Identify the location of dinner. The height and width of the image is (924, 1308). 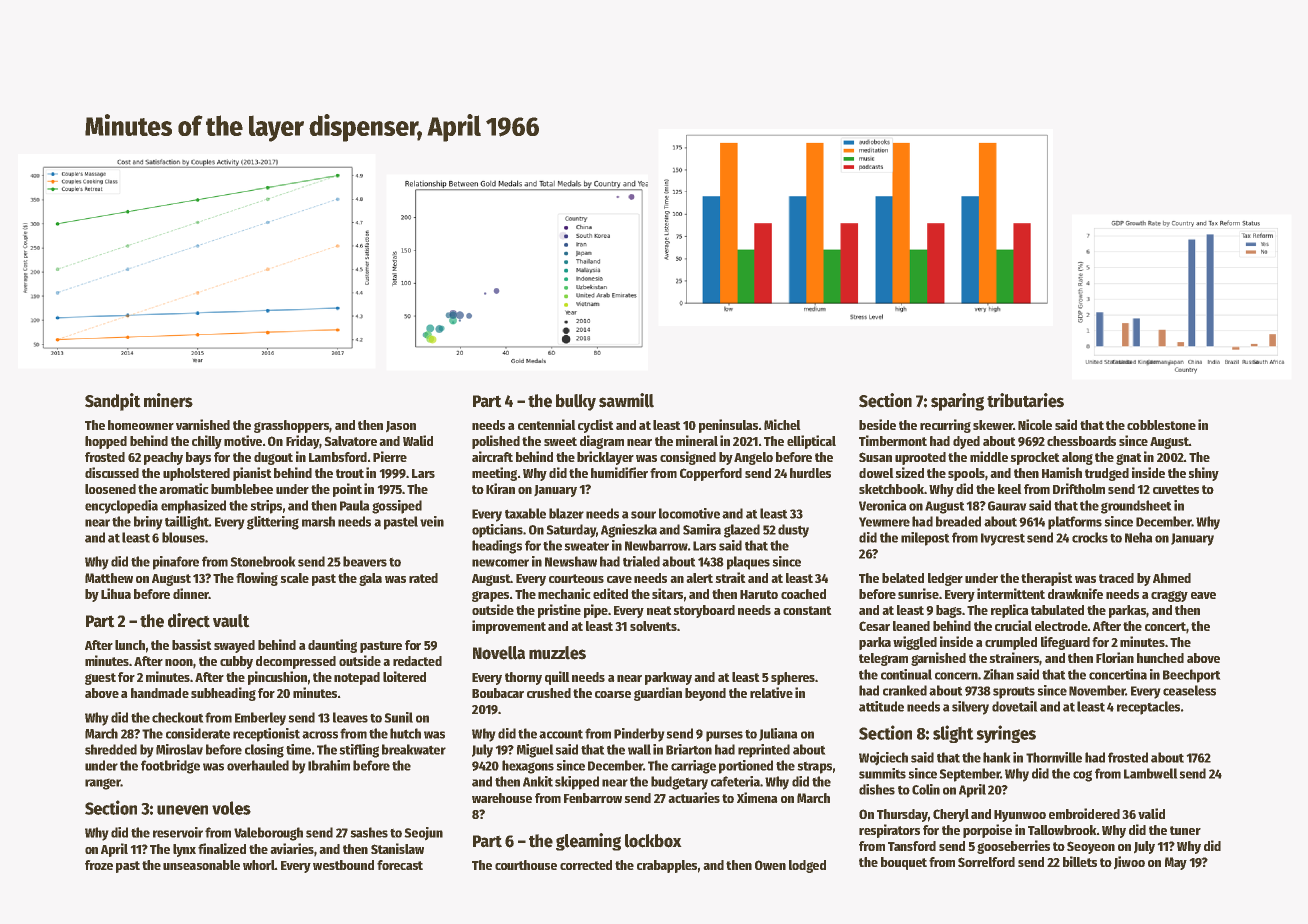
(191, 593).
